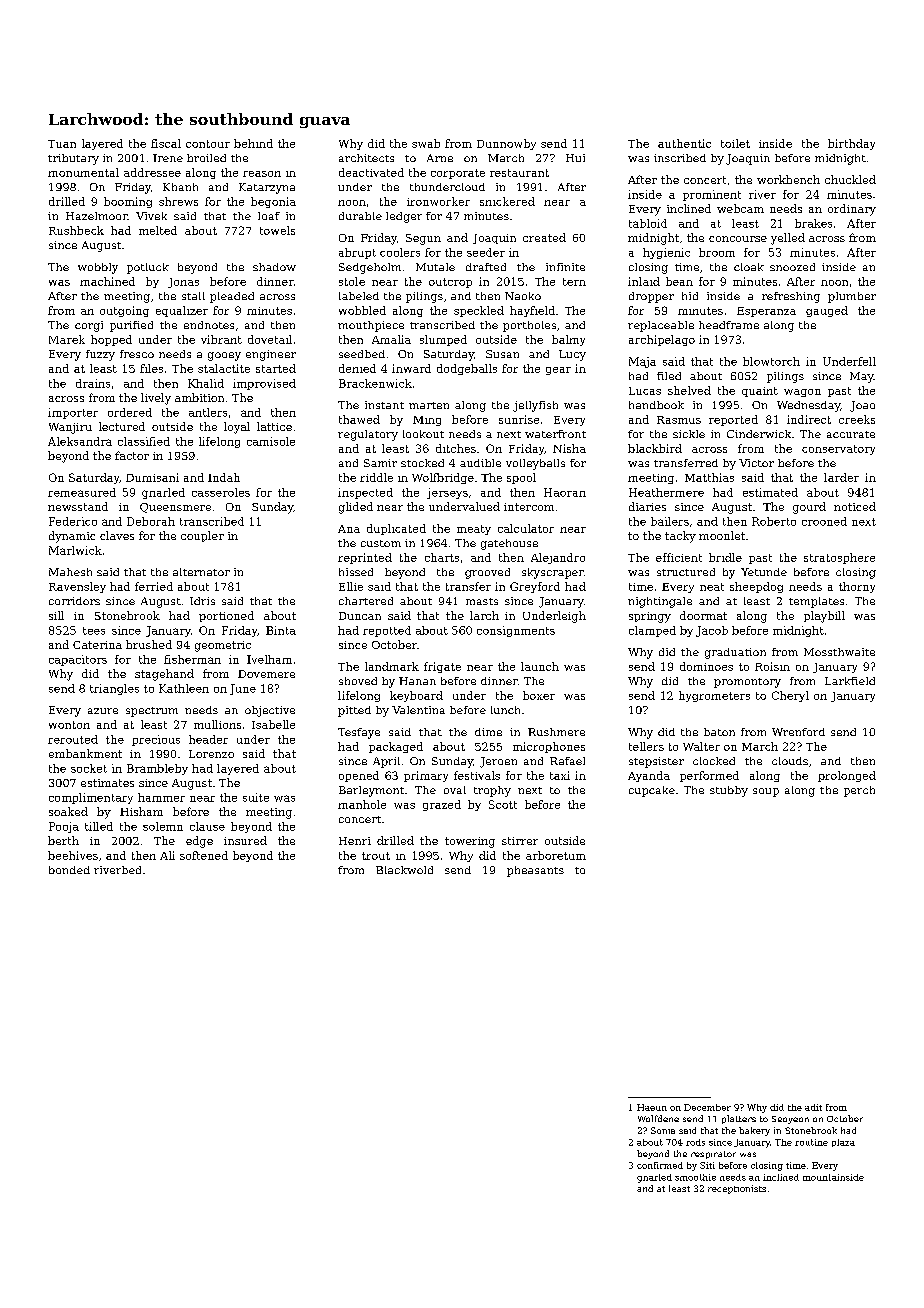 The height and width of the image is (1308, 924). What do you see at coordinates (182, 311) in the image?
I see `equalizer` at bounding box center [182, 311].
